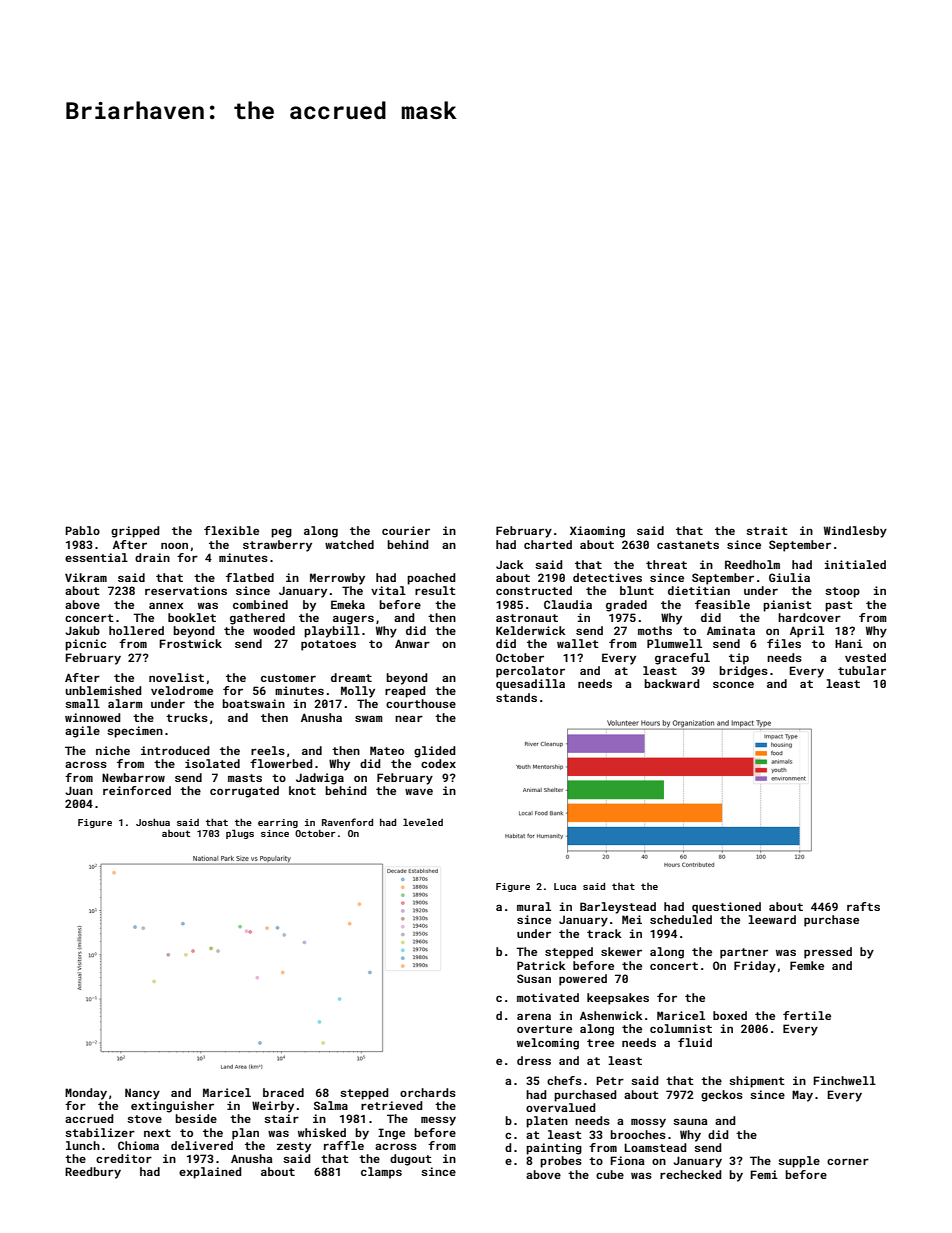 This document has width=952, height=1233. I want to click on Pablo, so click(82, 530).
